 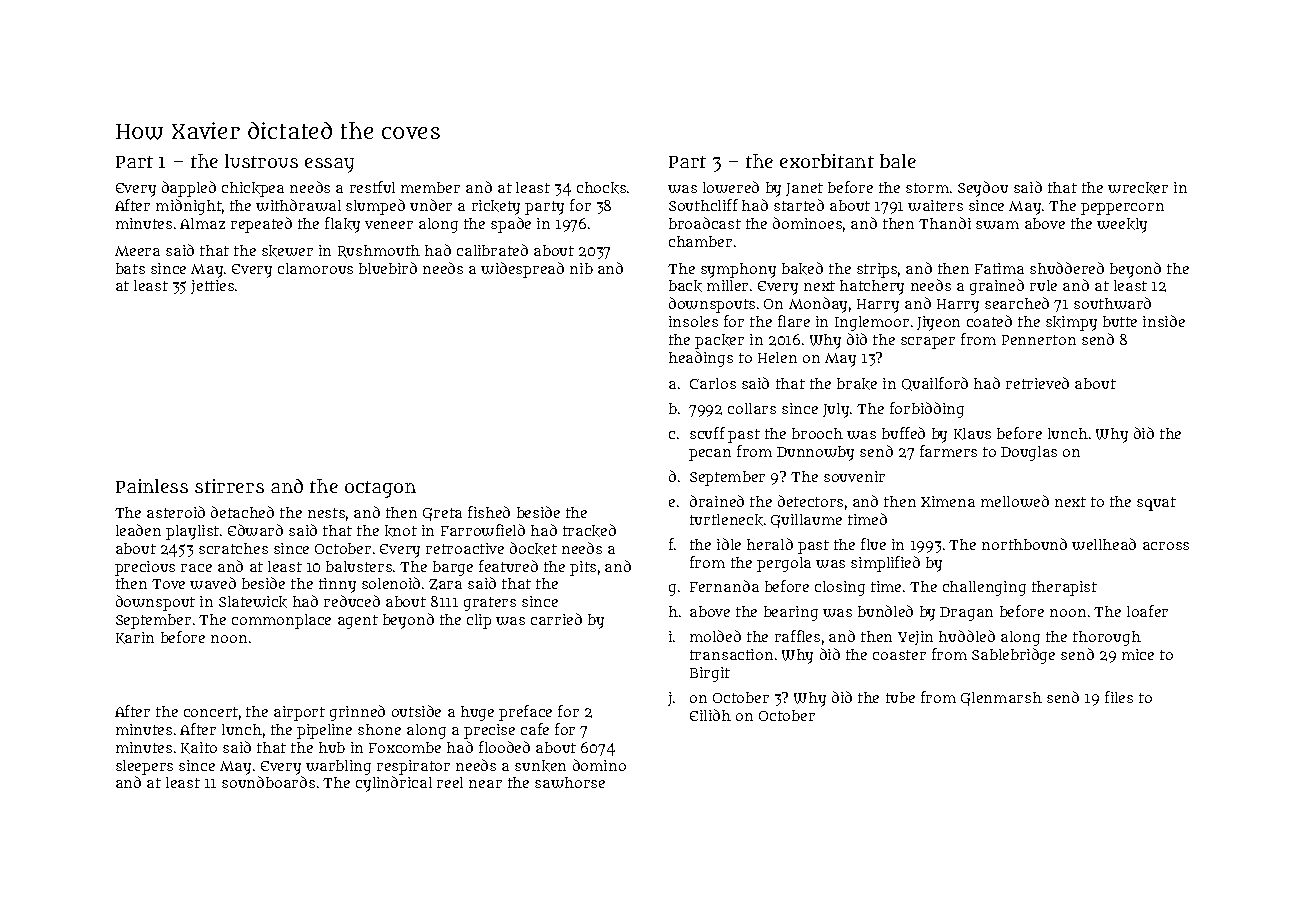 I want to click on essay, so click(x=329, y=165).
